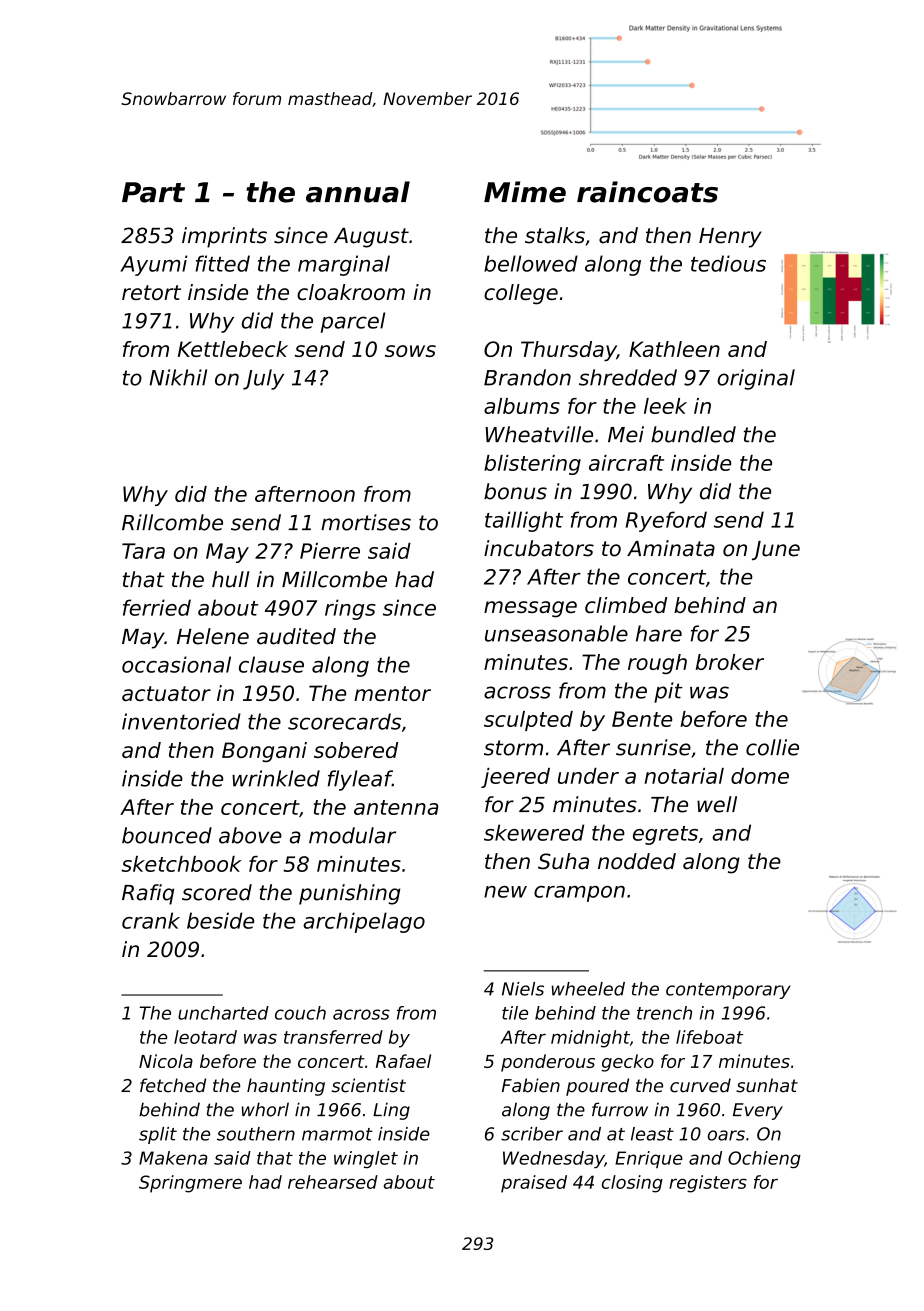 This screenshot has height=1311, width=924. I want to click on raincoats, so click(647, 192).
